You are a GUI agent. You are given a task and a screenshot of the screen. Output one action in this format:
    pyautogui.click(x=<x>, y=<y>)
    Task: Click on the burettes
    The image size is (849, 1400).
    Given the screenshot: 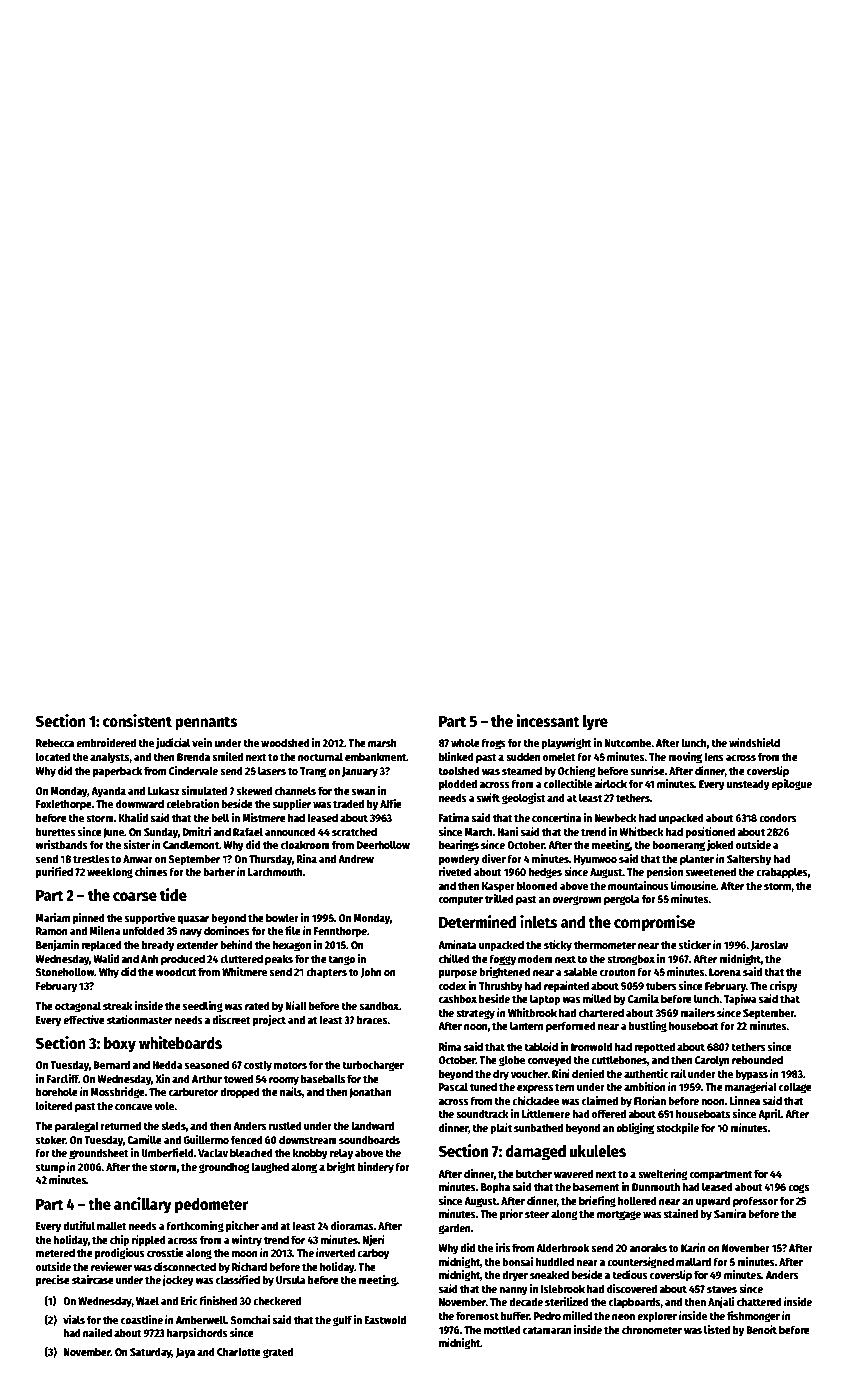 What is the action you would take?
    pyautogui.click(x=56, y=831)
